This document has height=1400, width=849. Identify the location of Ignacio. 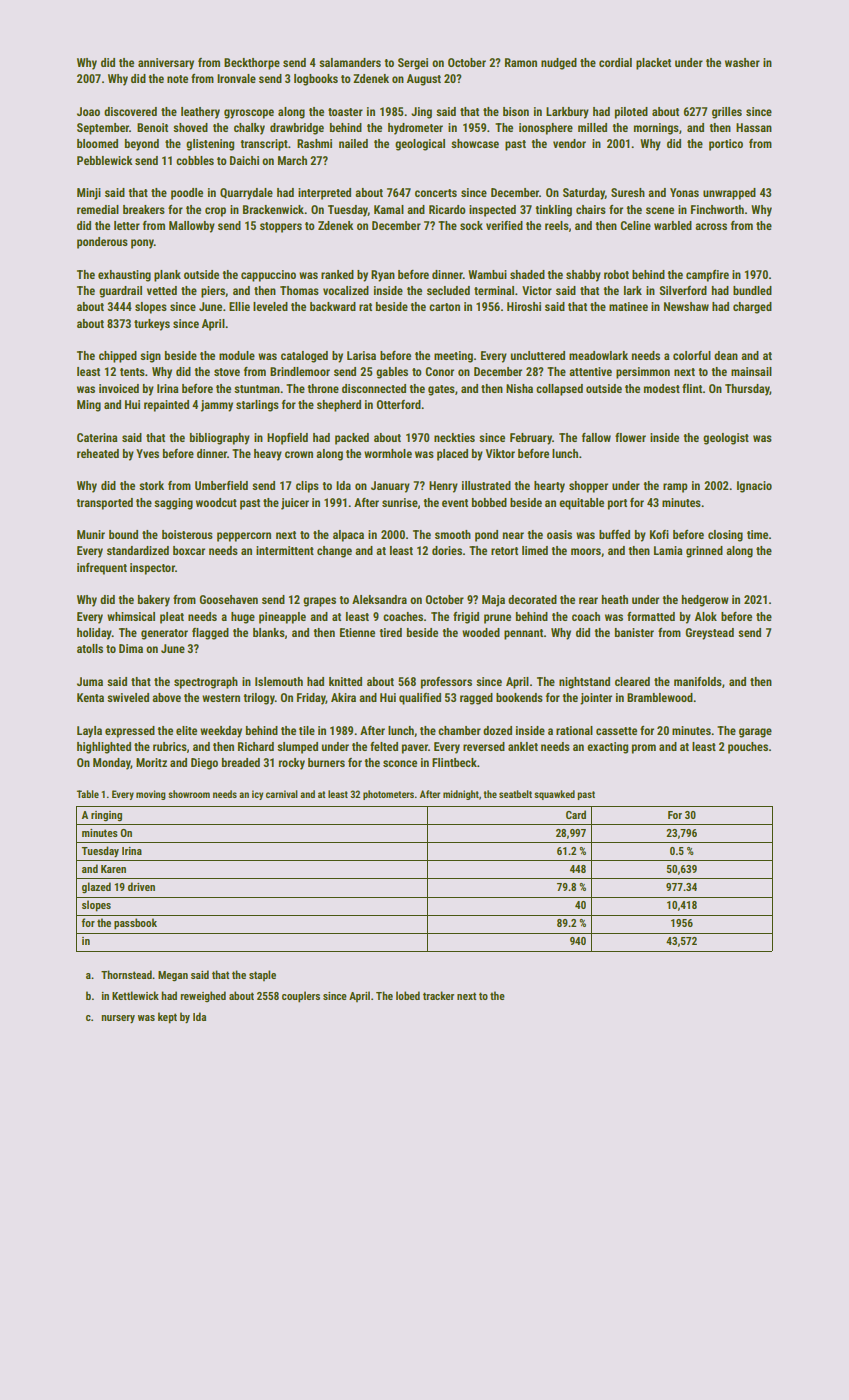
(754, 487).
